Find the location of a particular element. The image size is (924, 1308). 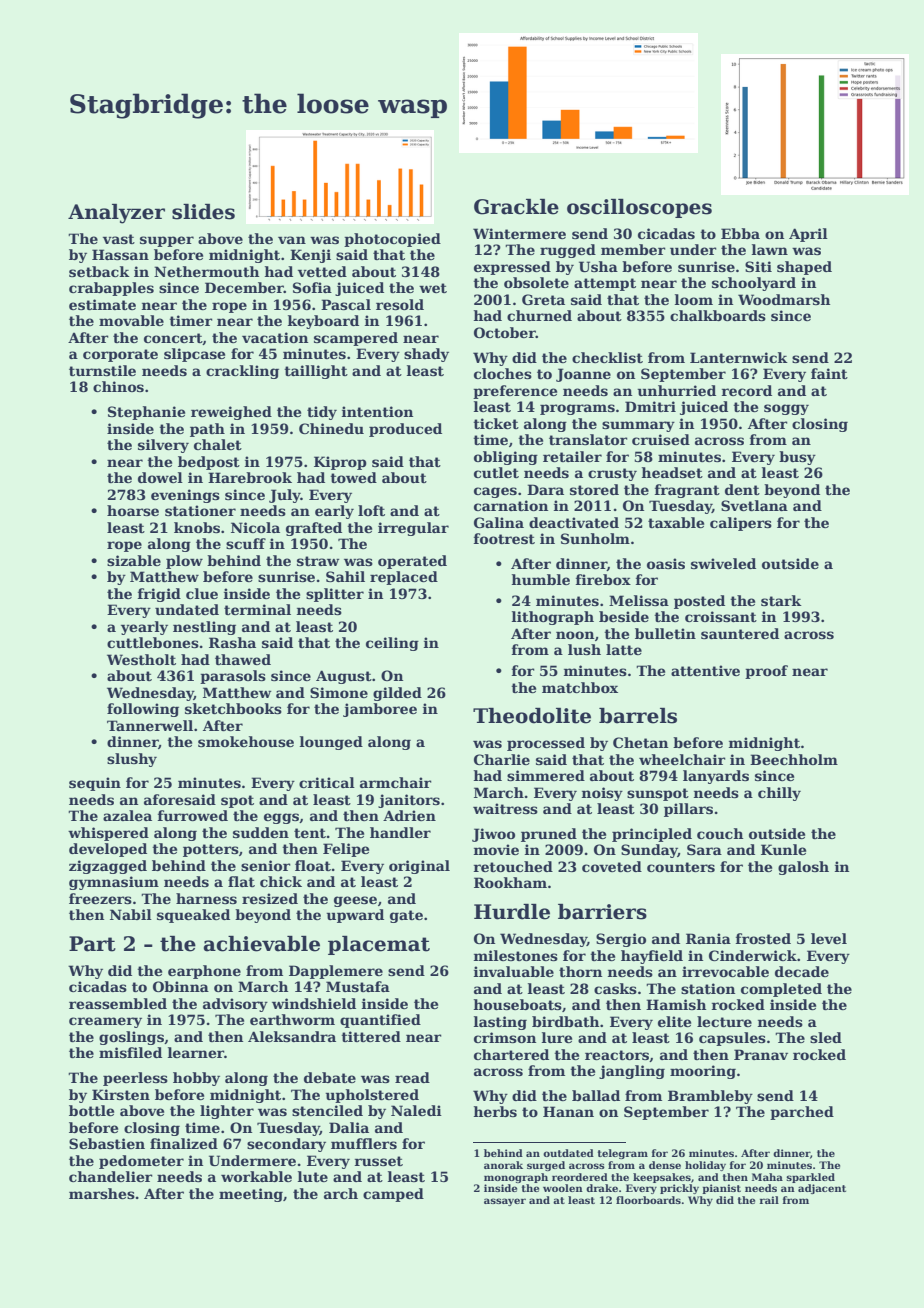

ceiling is located at coordinates (392, 644).
